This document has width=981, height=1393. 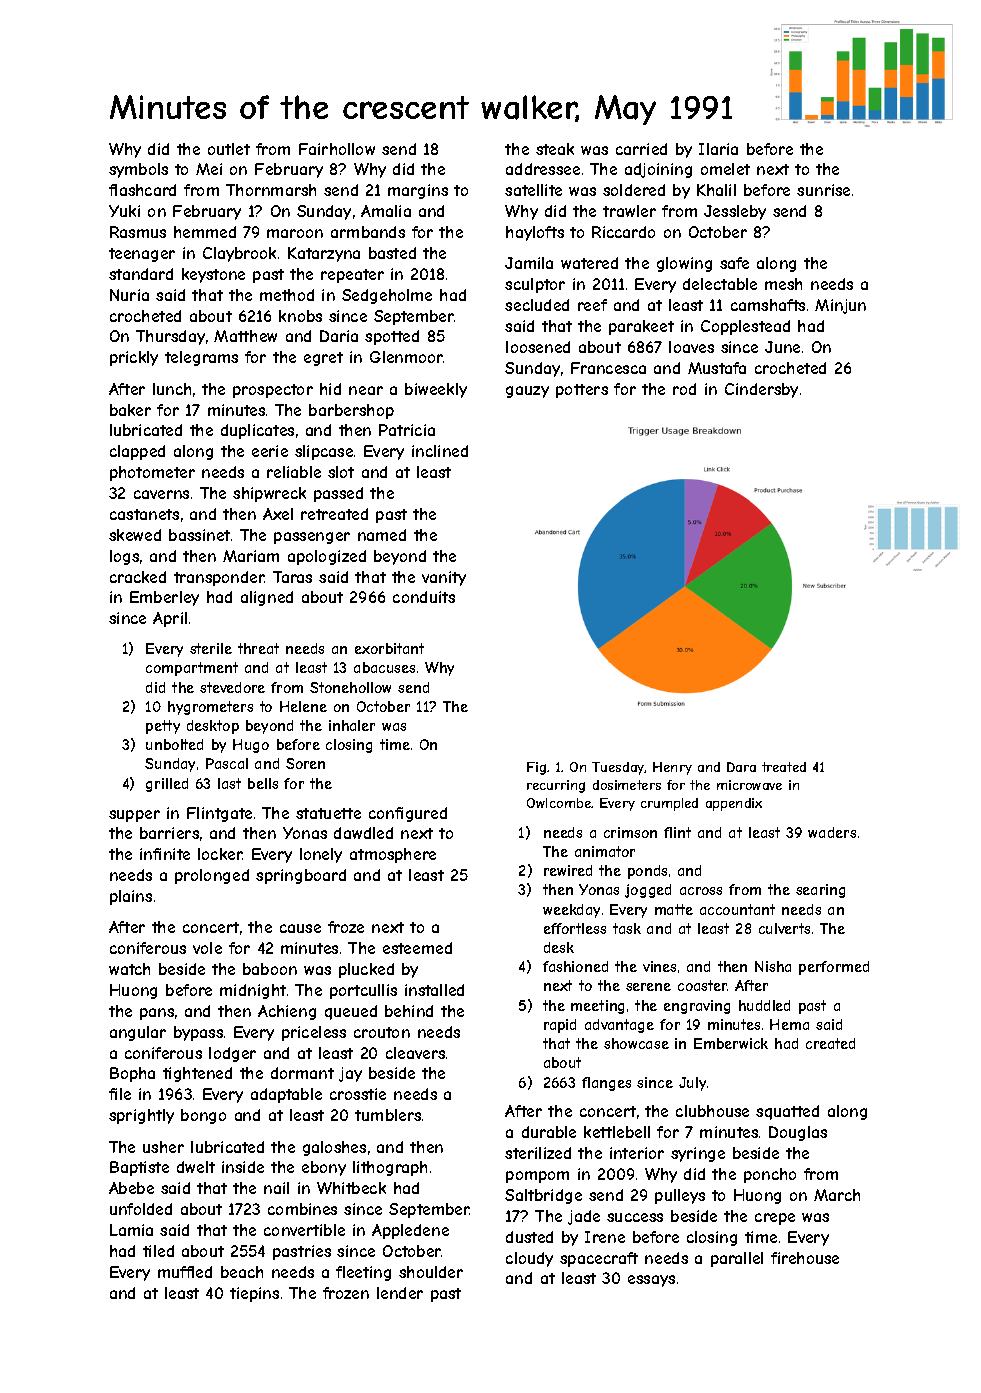 I want to click on pulleys, so click(x=680, y=1196).
